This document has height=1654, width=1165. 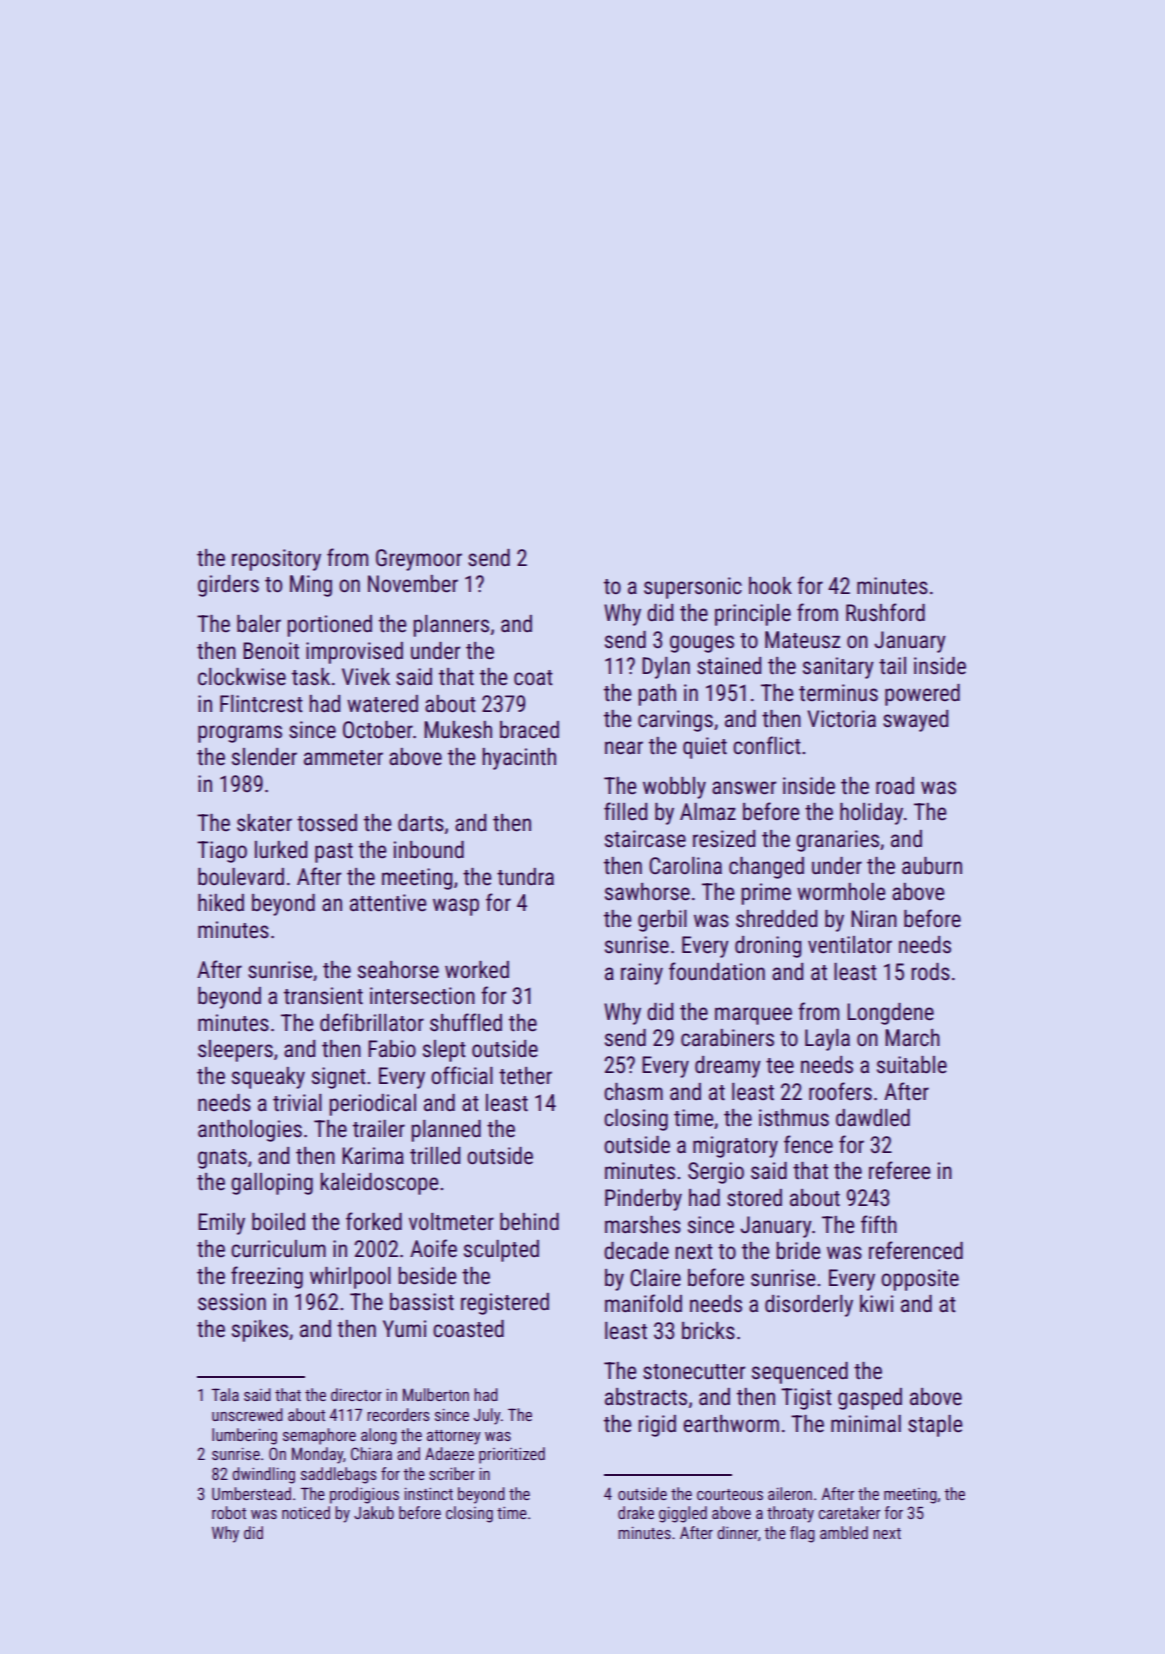 I want to click on repository, so click(x=276, y=560).
